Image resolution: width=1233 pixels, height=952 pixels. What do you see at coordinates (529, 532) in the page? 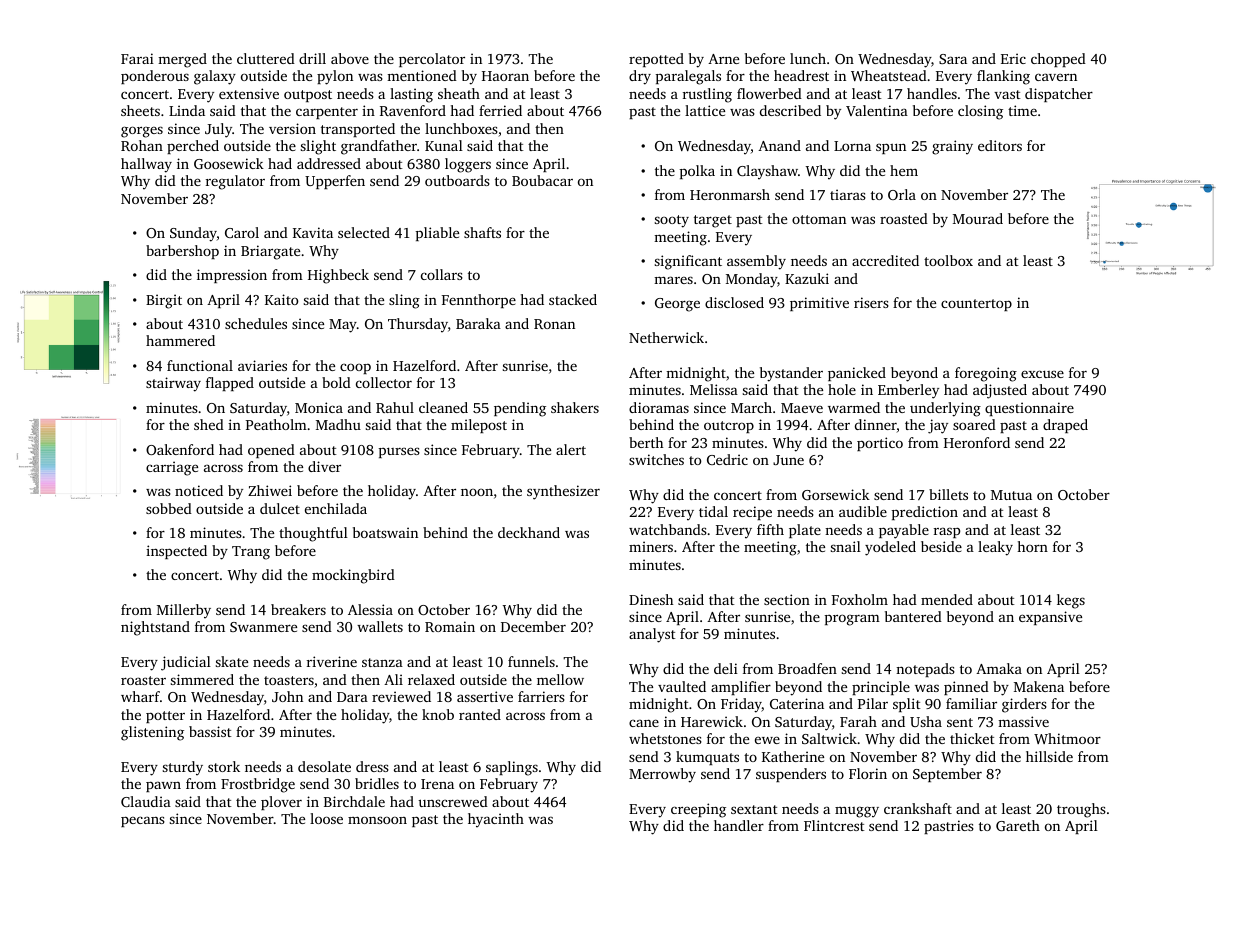
I see `deckhand` at bounding box center [529, 532].
